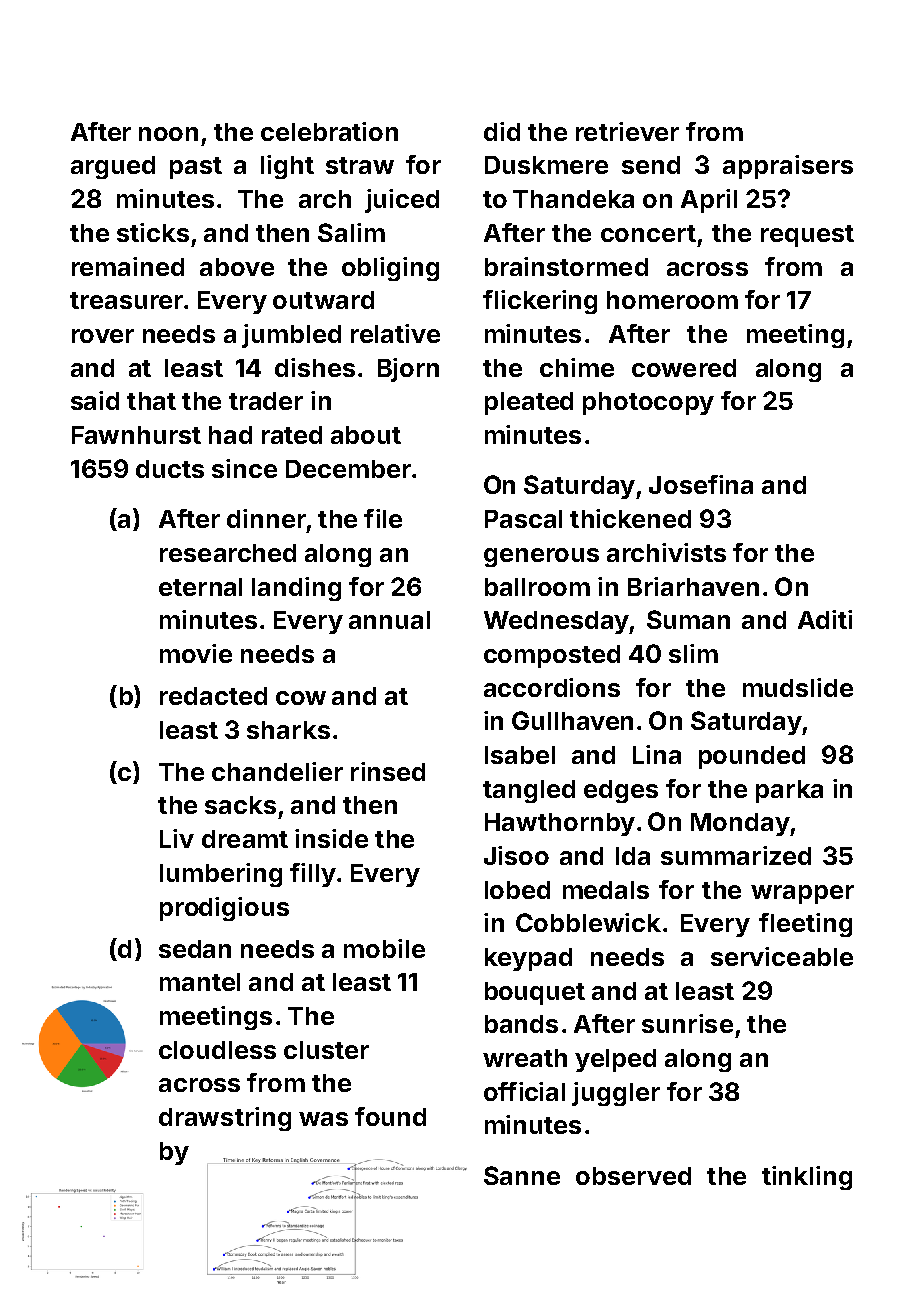  What do you see at coordinates (798, 687) in the page?
I see `mudslide` at bounding box center [798, 687].
